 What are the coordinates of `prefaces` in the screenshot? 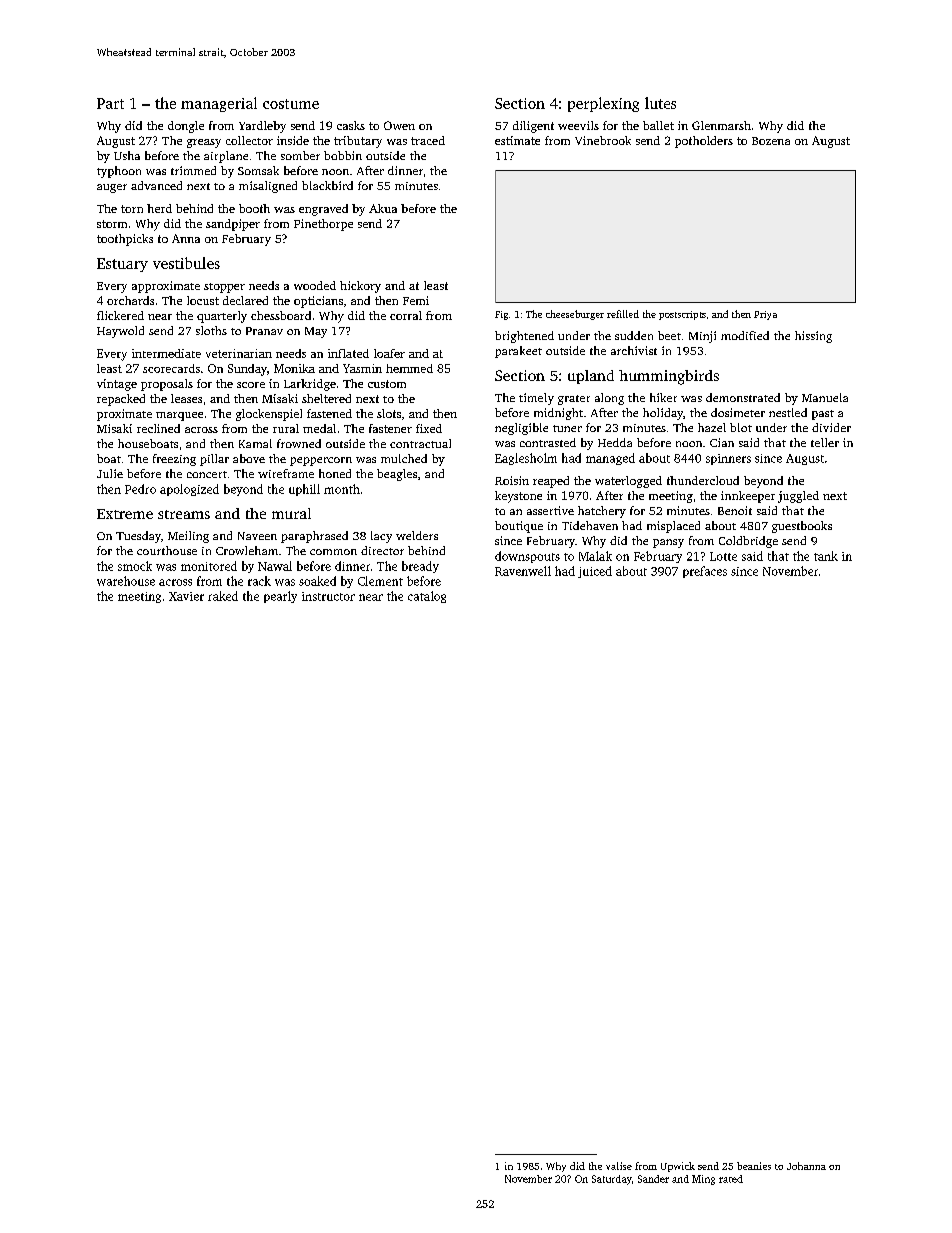 It's located at (705, 572).
